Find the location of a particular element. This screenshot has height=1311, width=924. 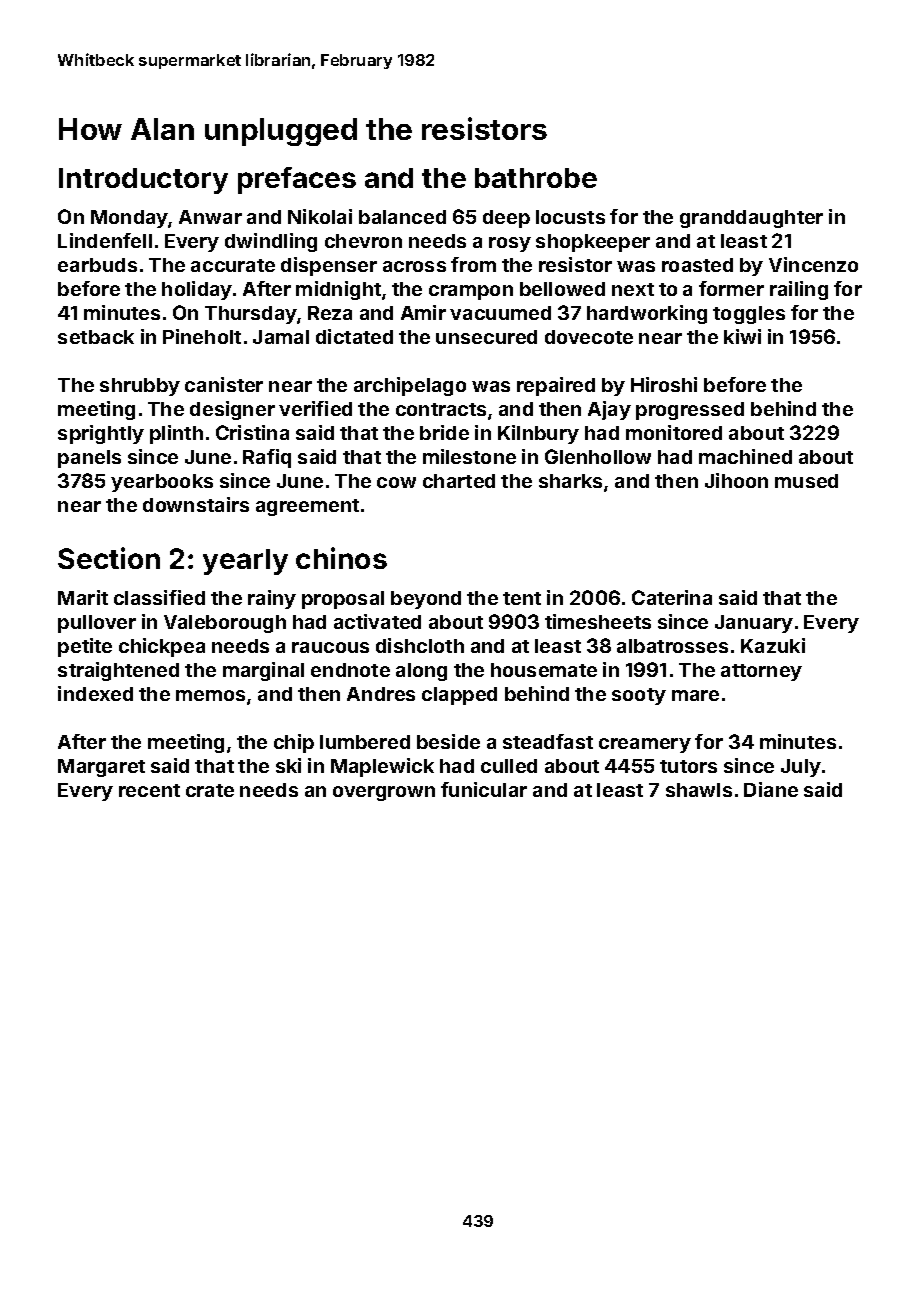

recent is located at coordinates (149, 790).
